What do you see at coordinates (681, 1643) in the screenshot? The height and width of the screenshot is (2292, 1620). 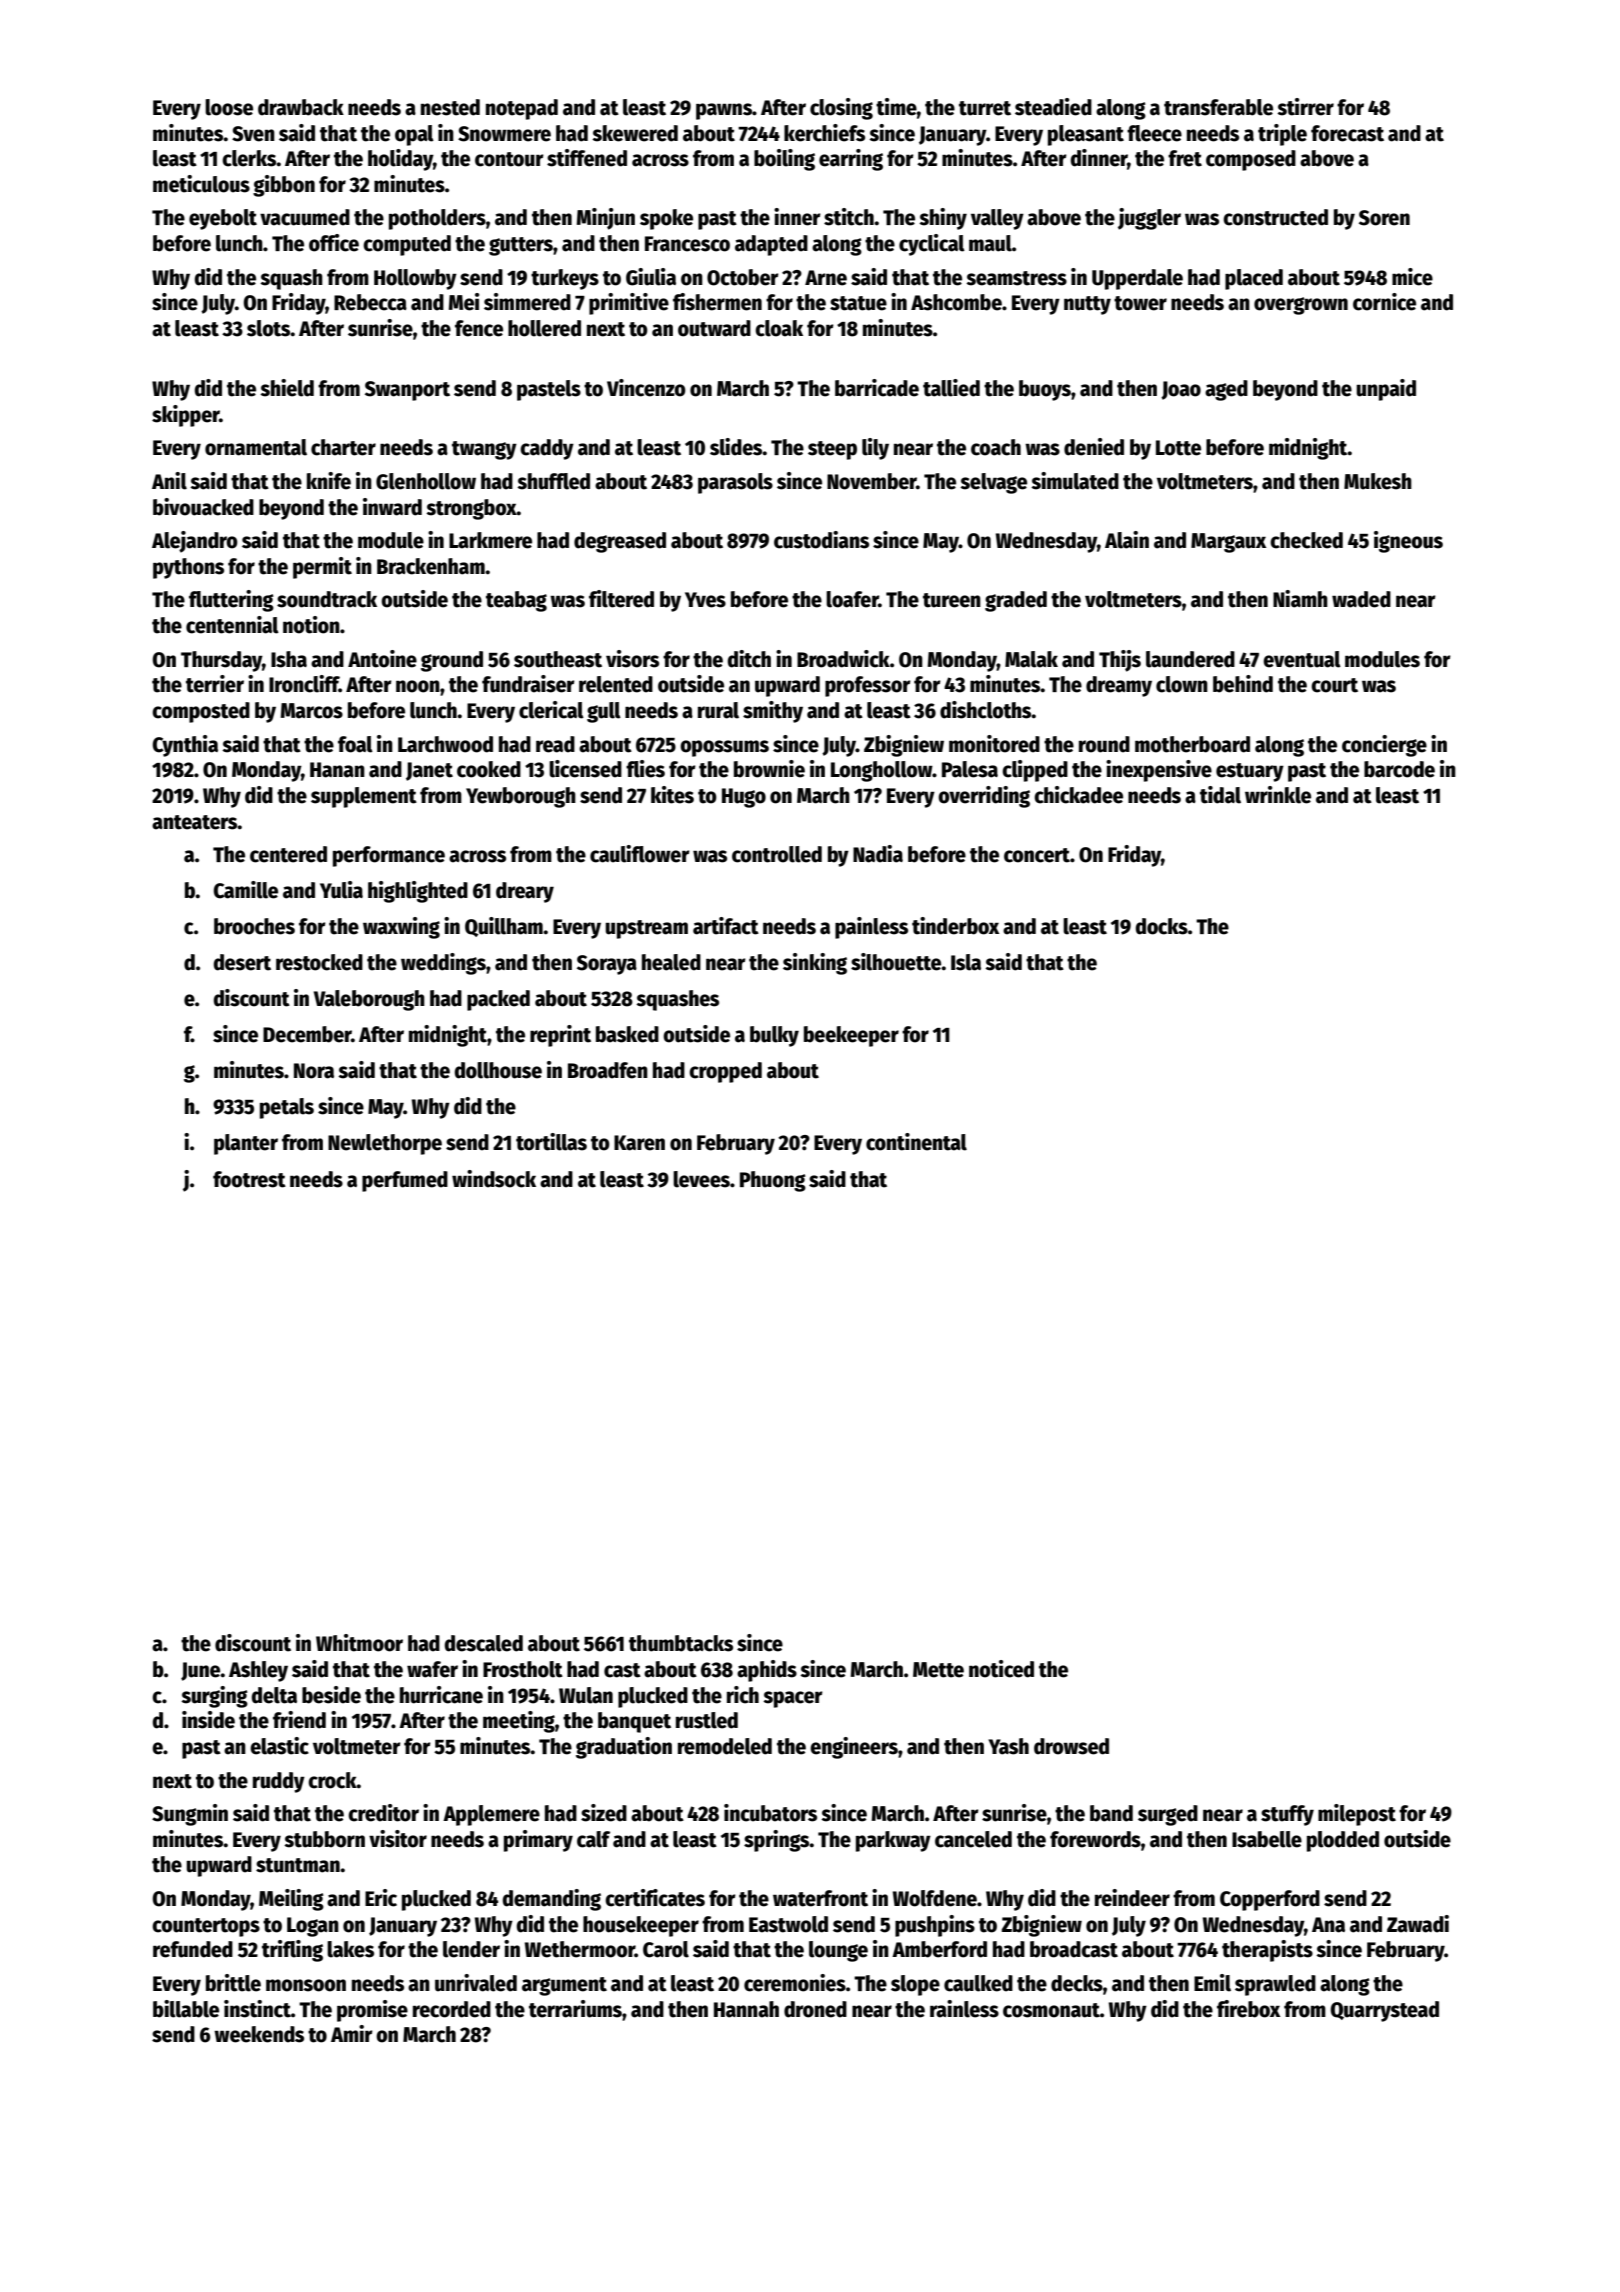 I see `thumbtacks` at bounding box center [681, 1643].
